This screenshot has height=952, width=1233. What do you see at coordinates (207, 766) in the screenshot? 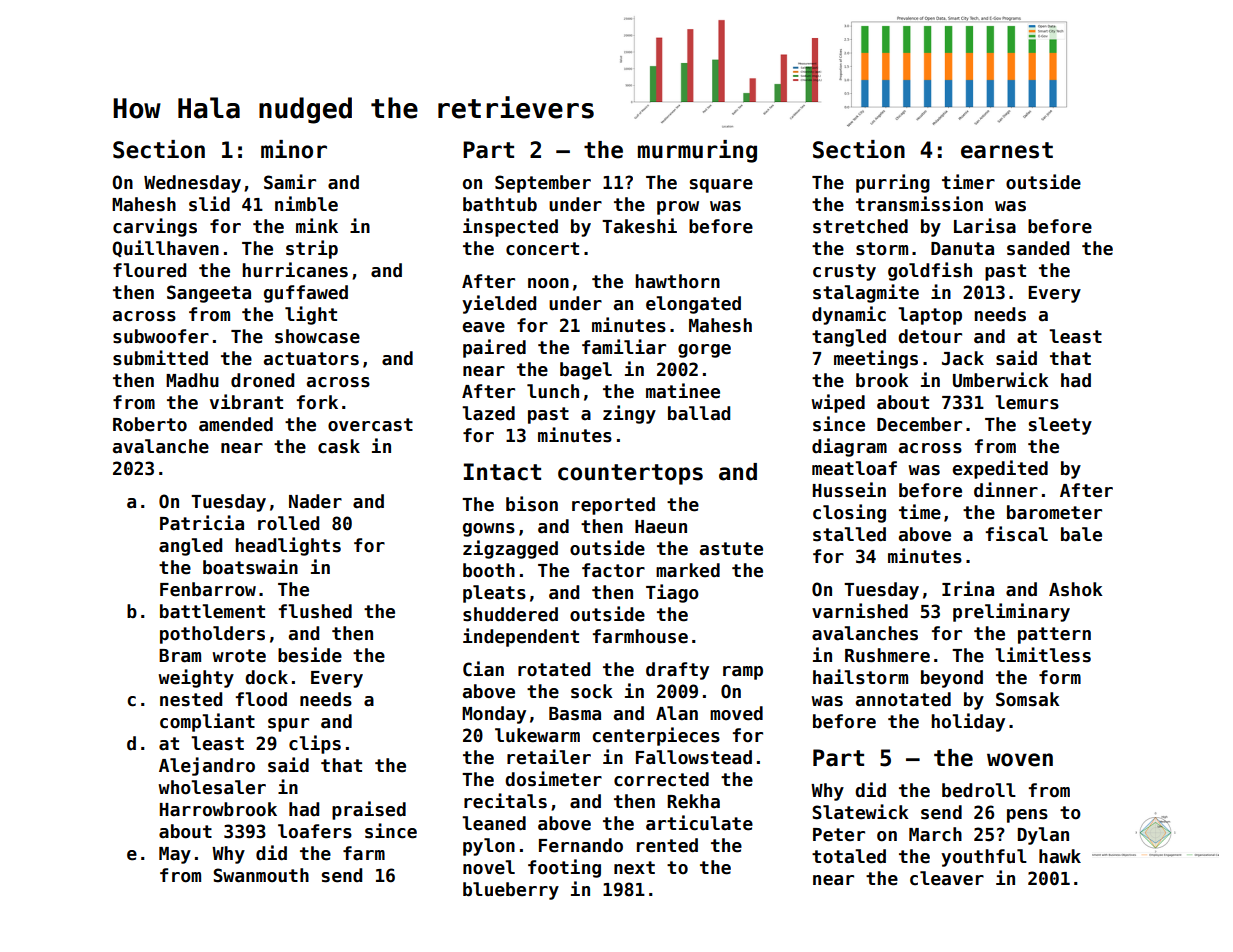
I see `Alejandro` at bounding box center [207, 766].
